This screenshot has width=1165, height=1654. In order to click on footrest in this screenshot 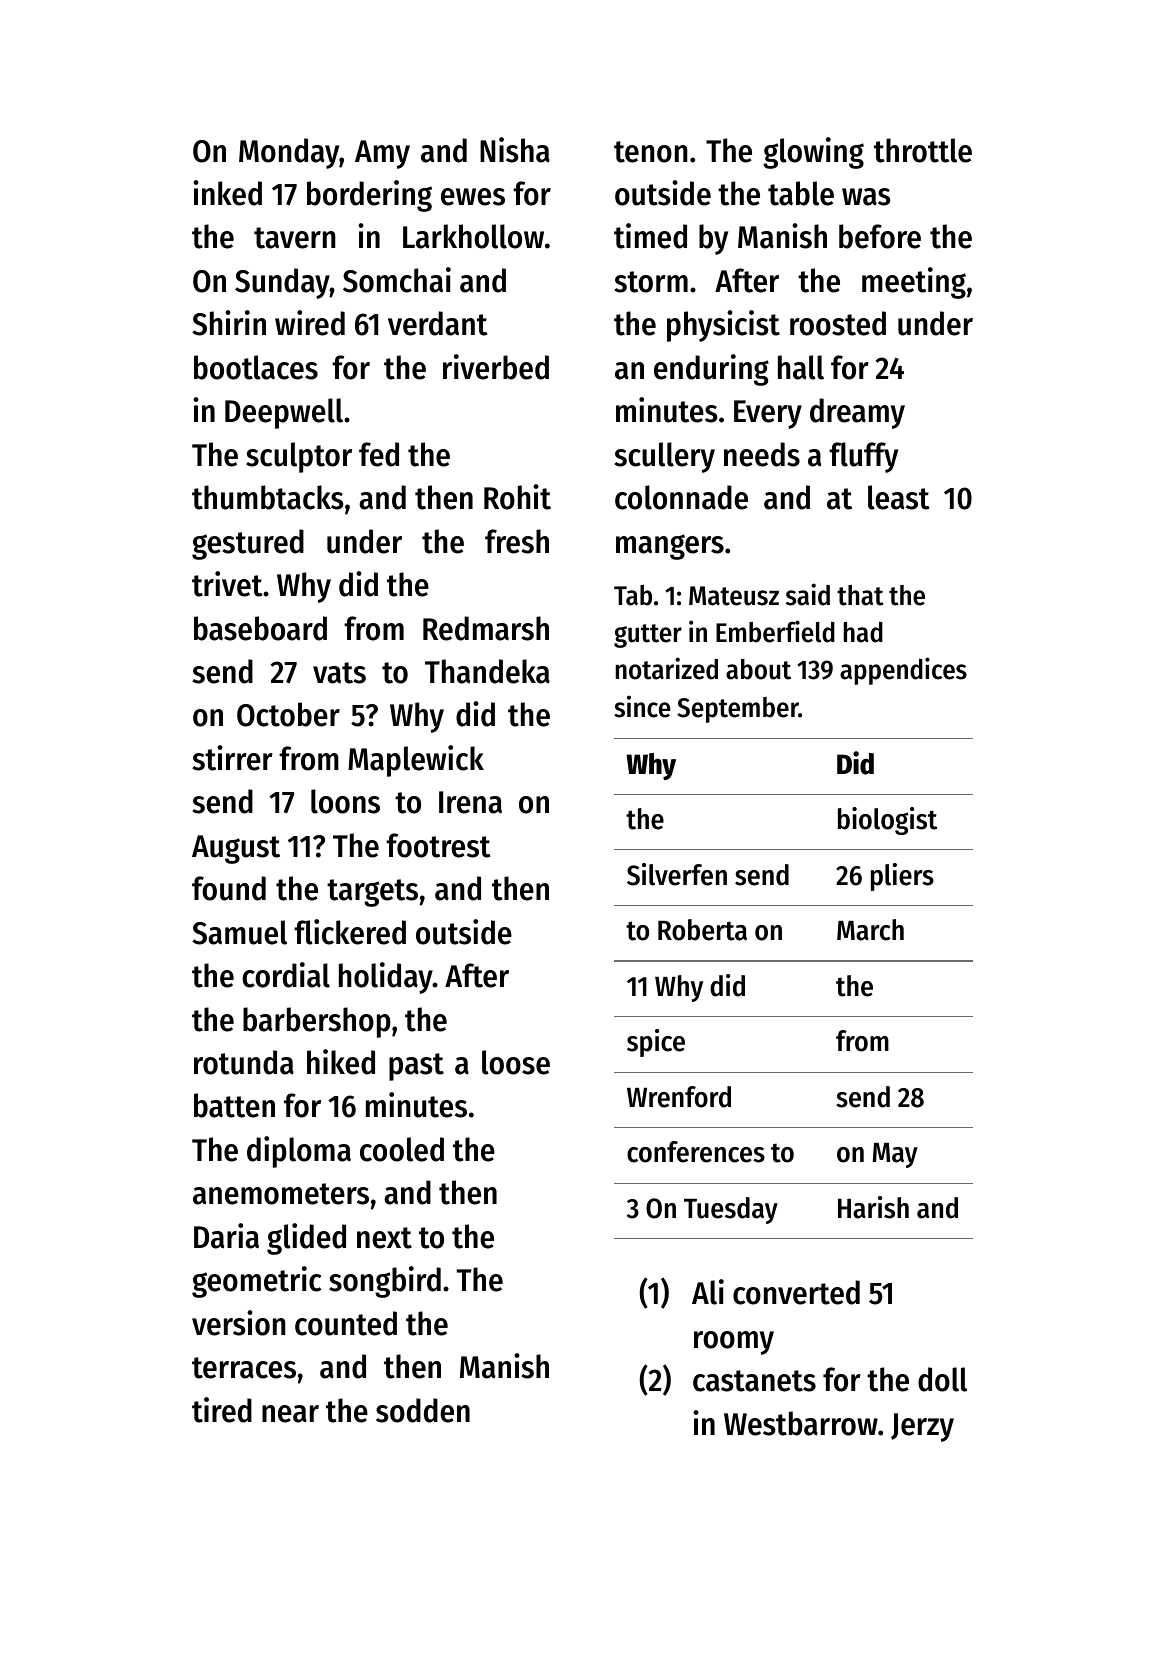, I will do `click(438, 845)`.
